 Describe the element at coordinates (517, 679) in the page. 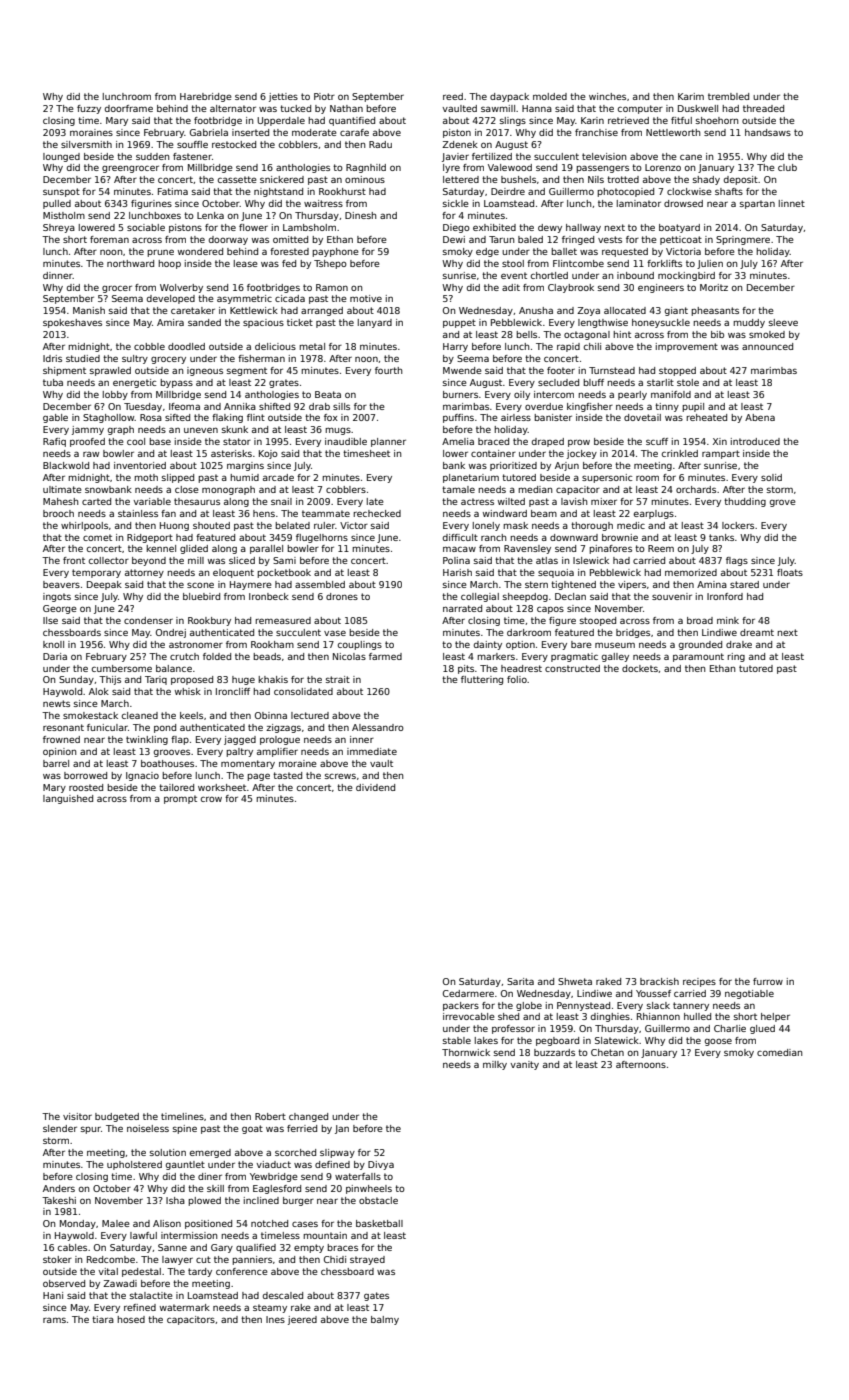

I see `folio` at that location.
